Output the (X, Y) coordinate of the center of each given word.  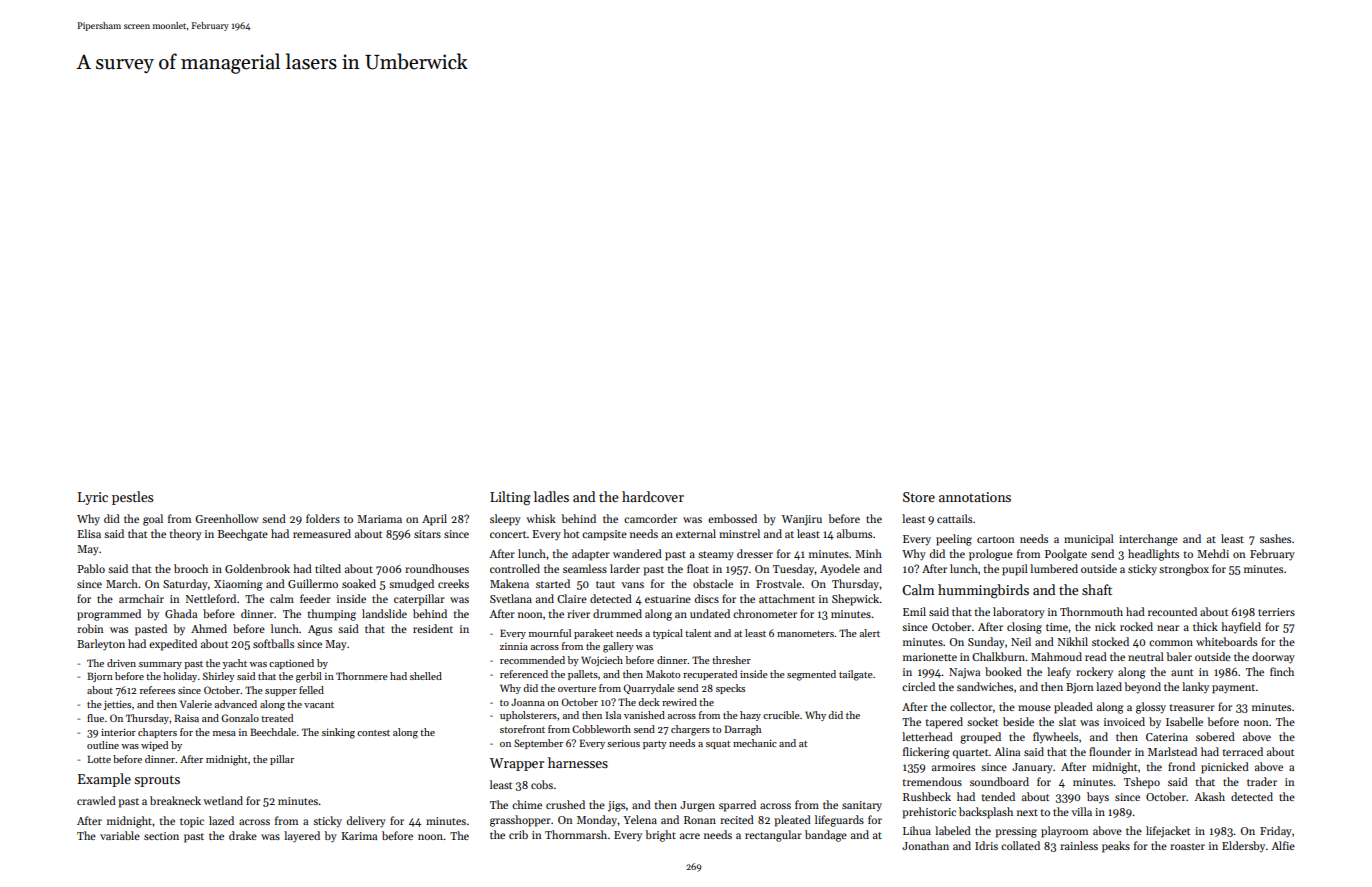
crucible (781, 715)
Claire (572, 598)
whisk (541, 518)
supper (281, 692)
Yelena (640, 819)
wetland (223, 800)
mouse (1034, 708)
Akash (1209, 796)
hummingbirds (983, 591)
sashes (1275, 538)
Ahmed (209, 628)
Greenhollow (227, 518)
